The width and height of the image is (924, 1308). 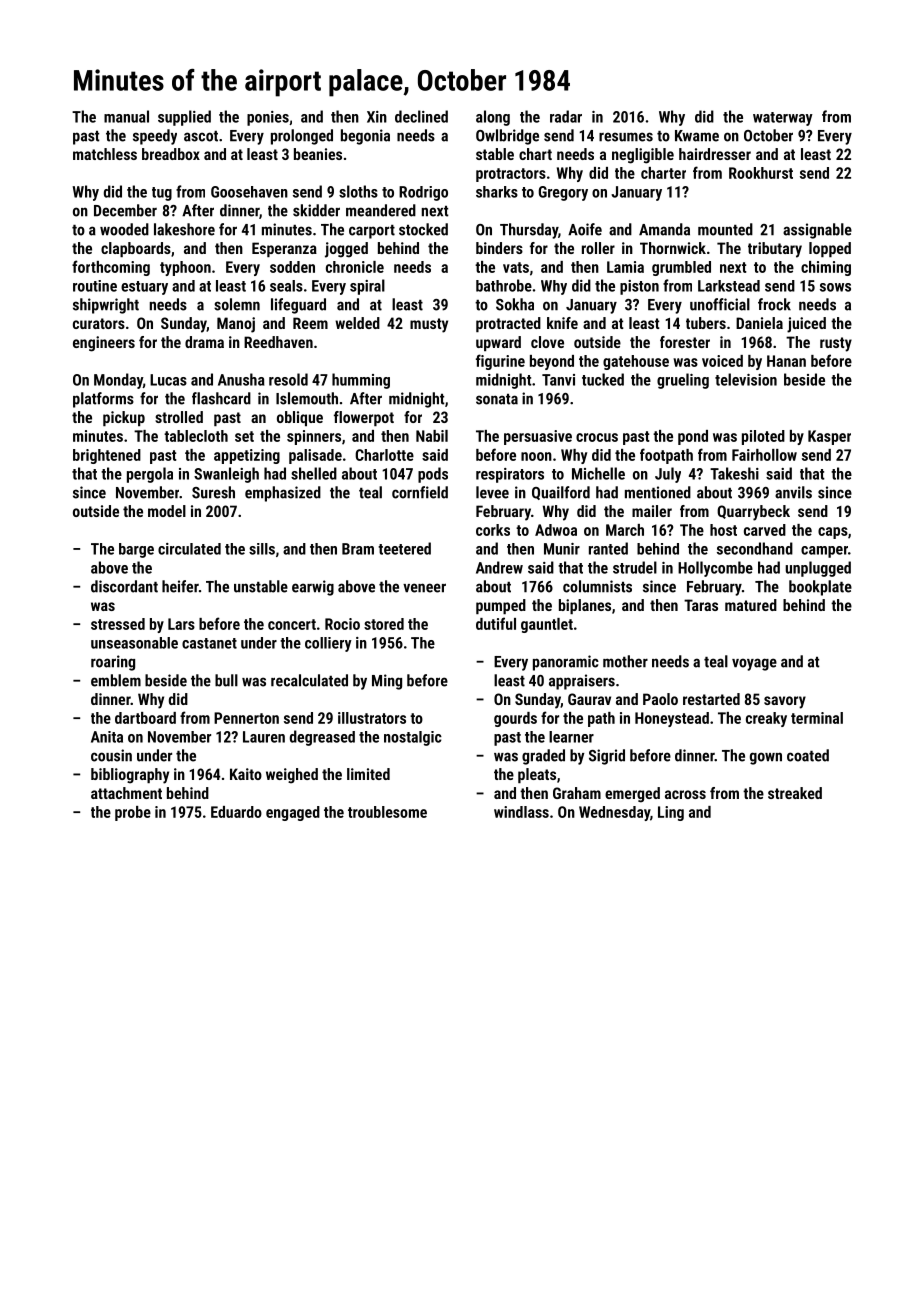 I want to click on along, so click(x=493, y=118).
